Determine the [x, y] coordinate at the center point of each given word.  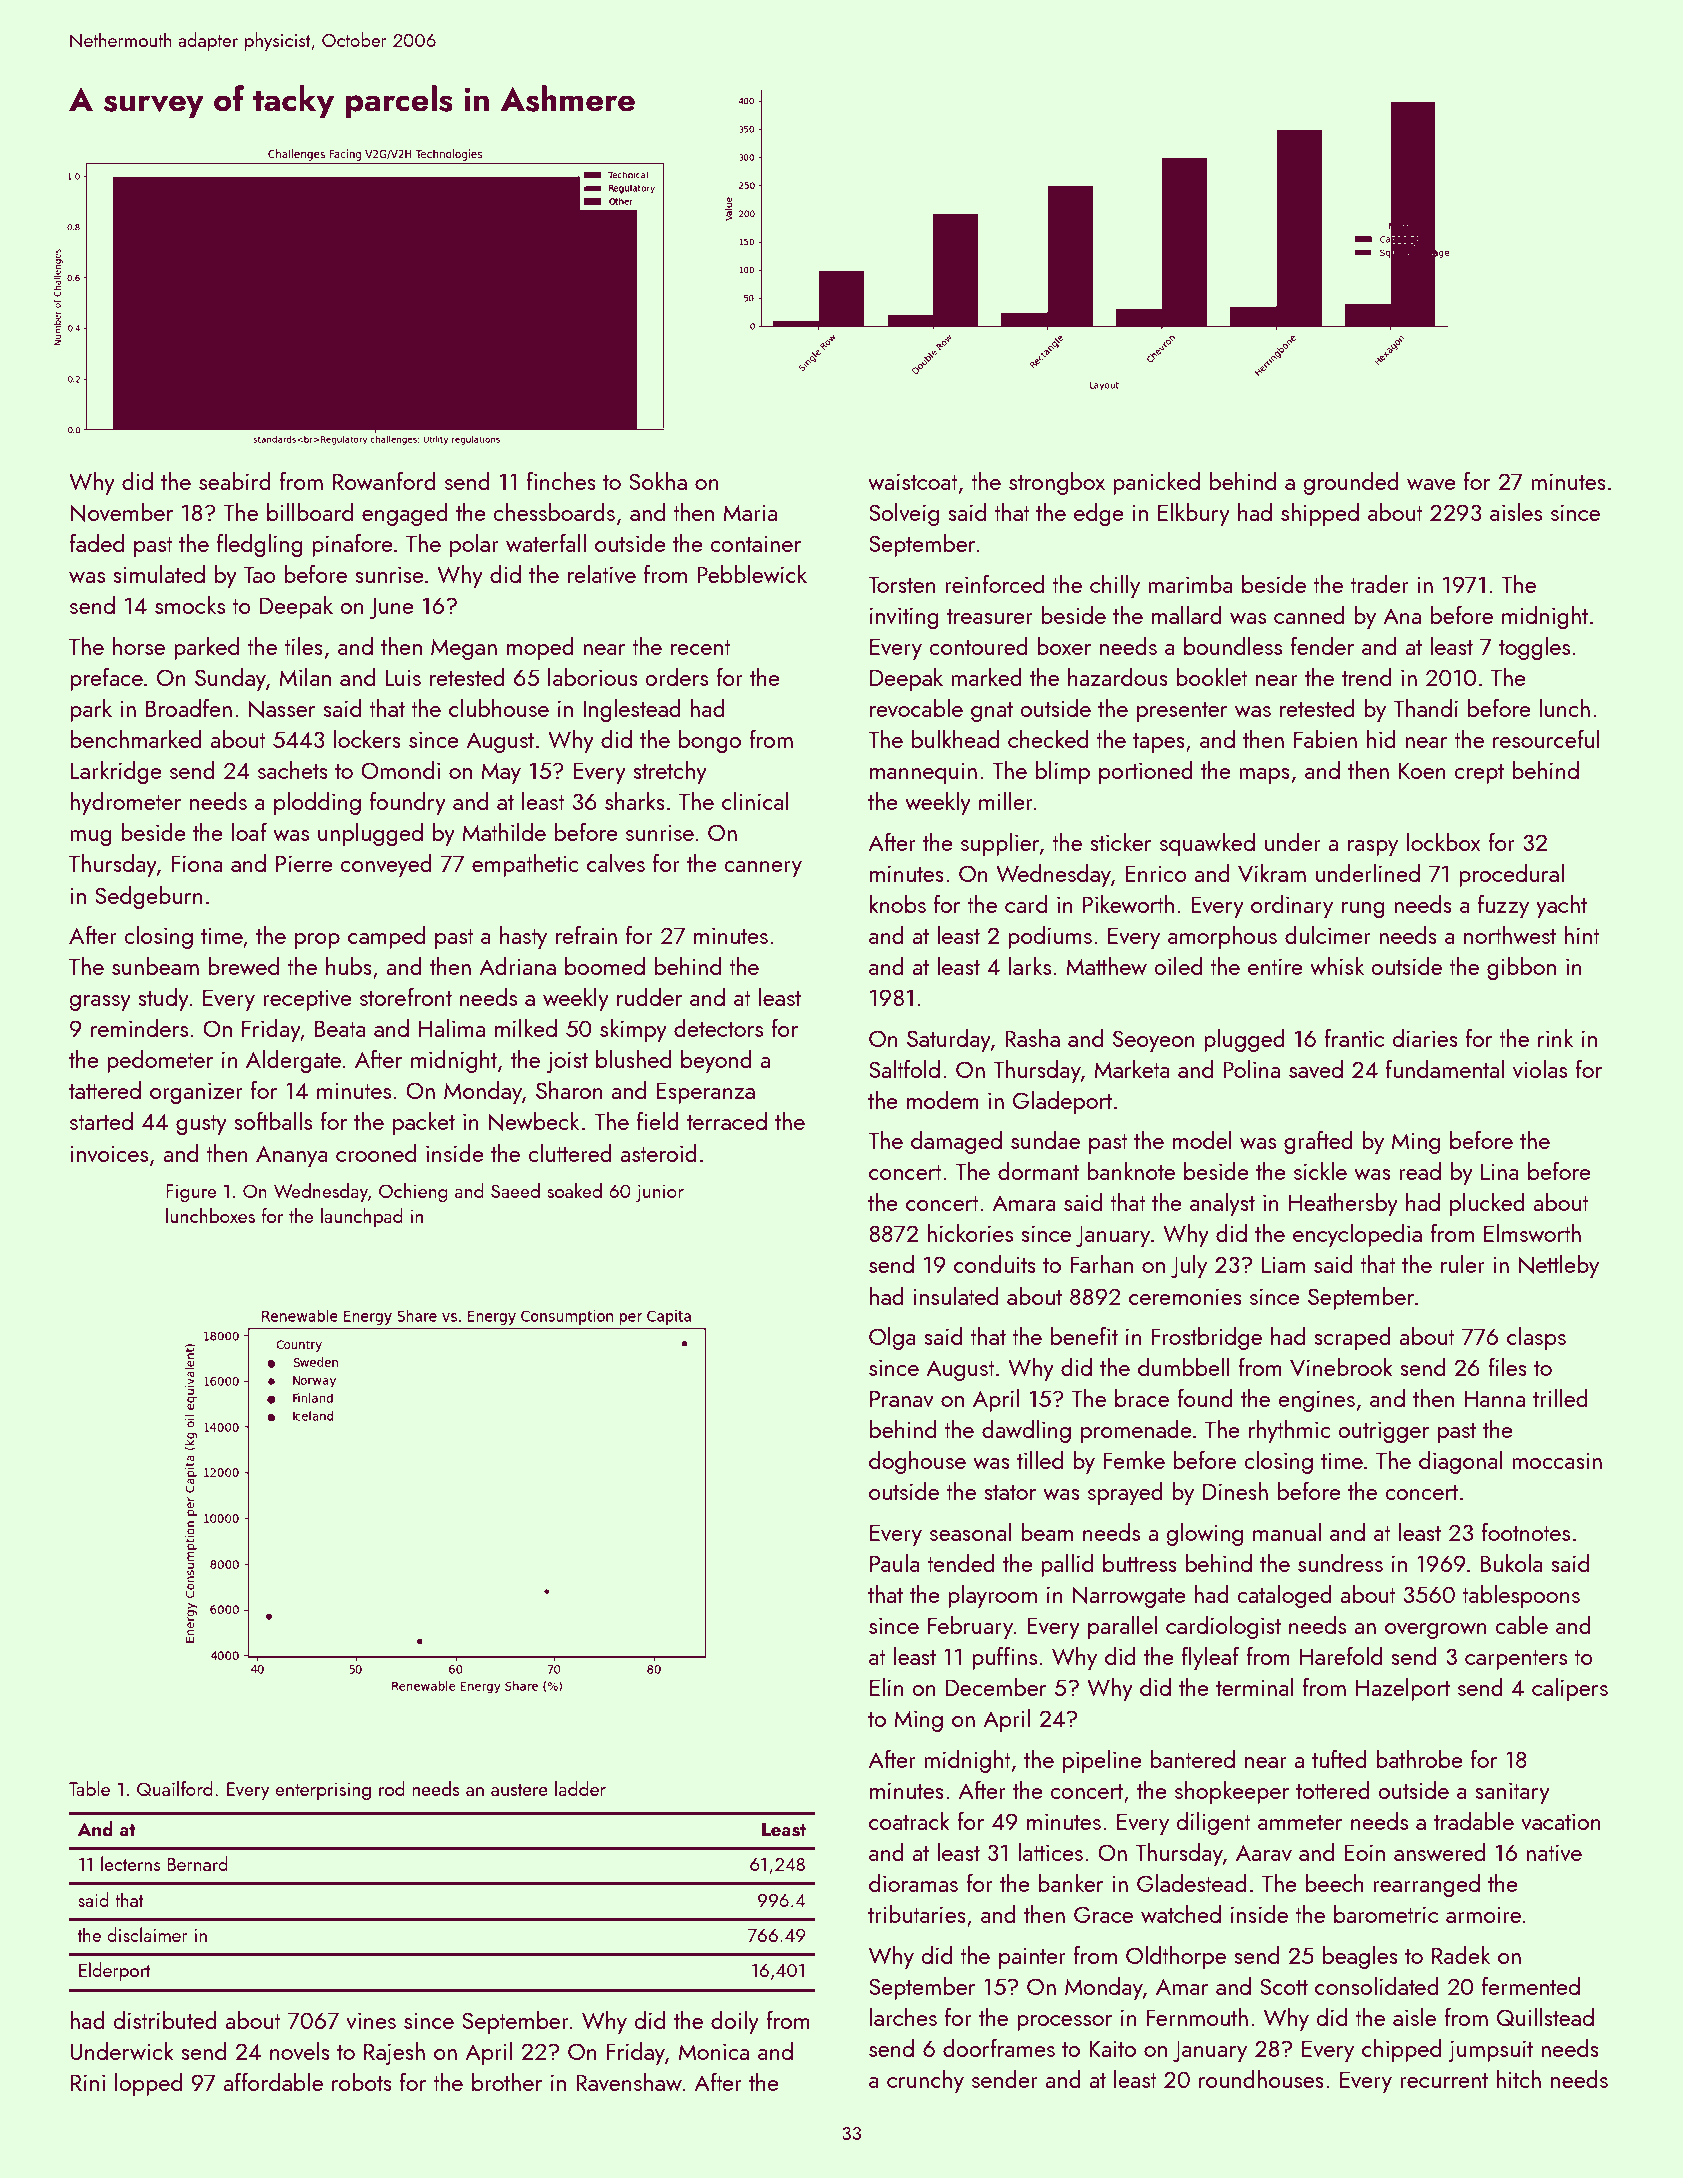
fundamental [1445, 1069]
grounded [1351, 483]
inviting [904, 618]
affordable [273, 2081]
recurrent [1444, 2080]
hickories [970, 1232]
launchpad [362, 1217]
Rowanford [384, 481]
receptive [307, 1000]
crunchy [925, 2081]
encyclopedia [1357, 1235]
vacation [1561, 1821]
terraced [727, 1121]
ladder [580, 1788]
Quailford [175, 1788]
